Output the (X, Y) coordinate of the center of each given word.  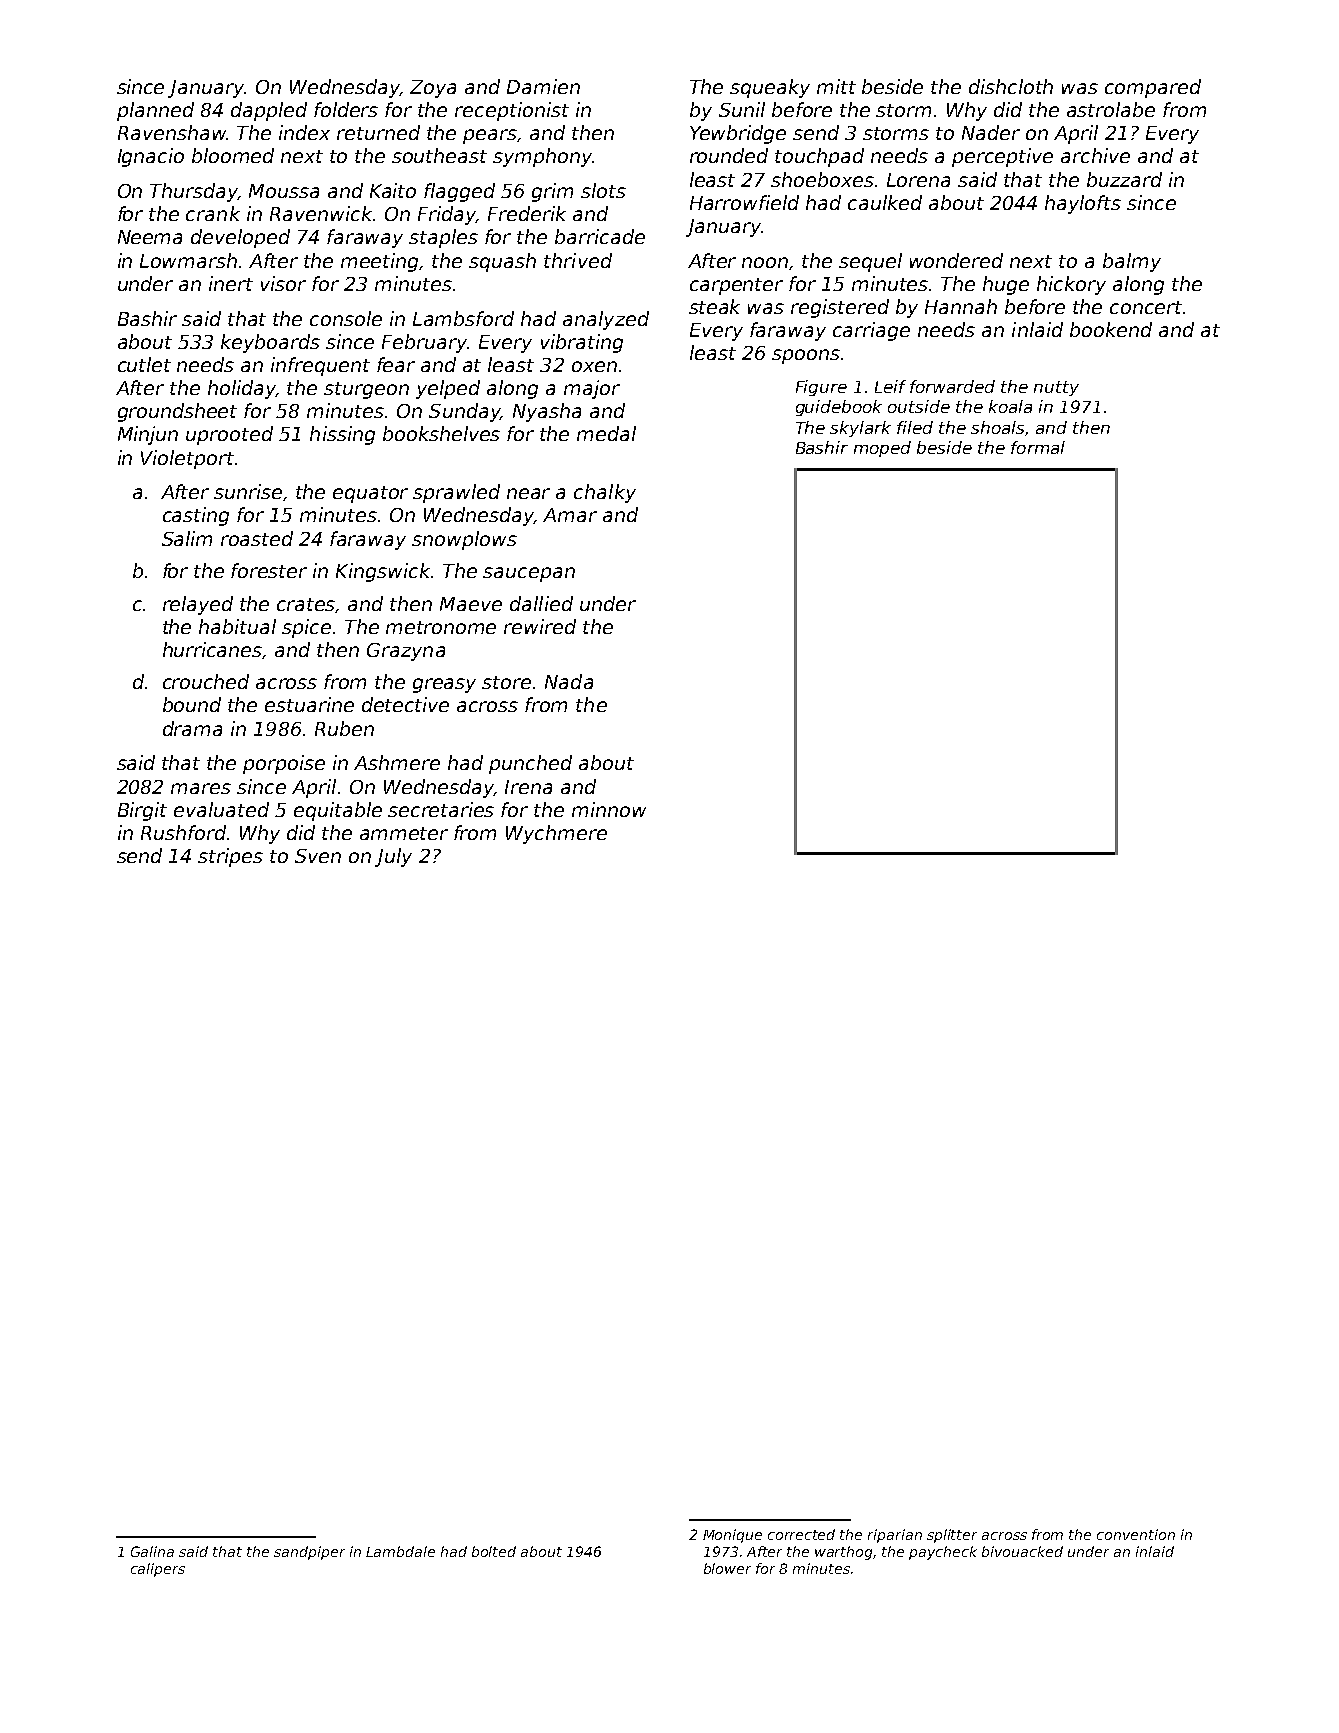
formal (1038, 447)
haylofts (1083, 204)
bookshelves (441, 433)
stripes (230, 857)
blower (727, 1568)
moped (882, 449)
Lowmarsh (188, 260)
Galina (152, 1551)
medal (606, 433)
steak (714, 306)
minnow (609, 809)
